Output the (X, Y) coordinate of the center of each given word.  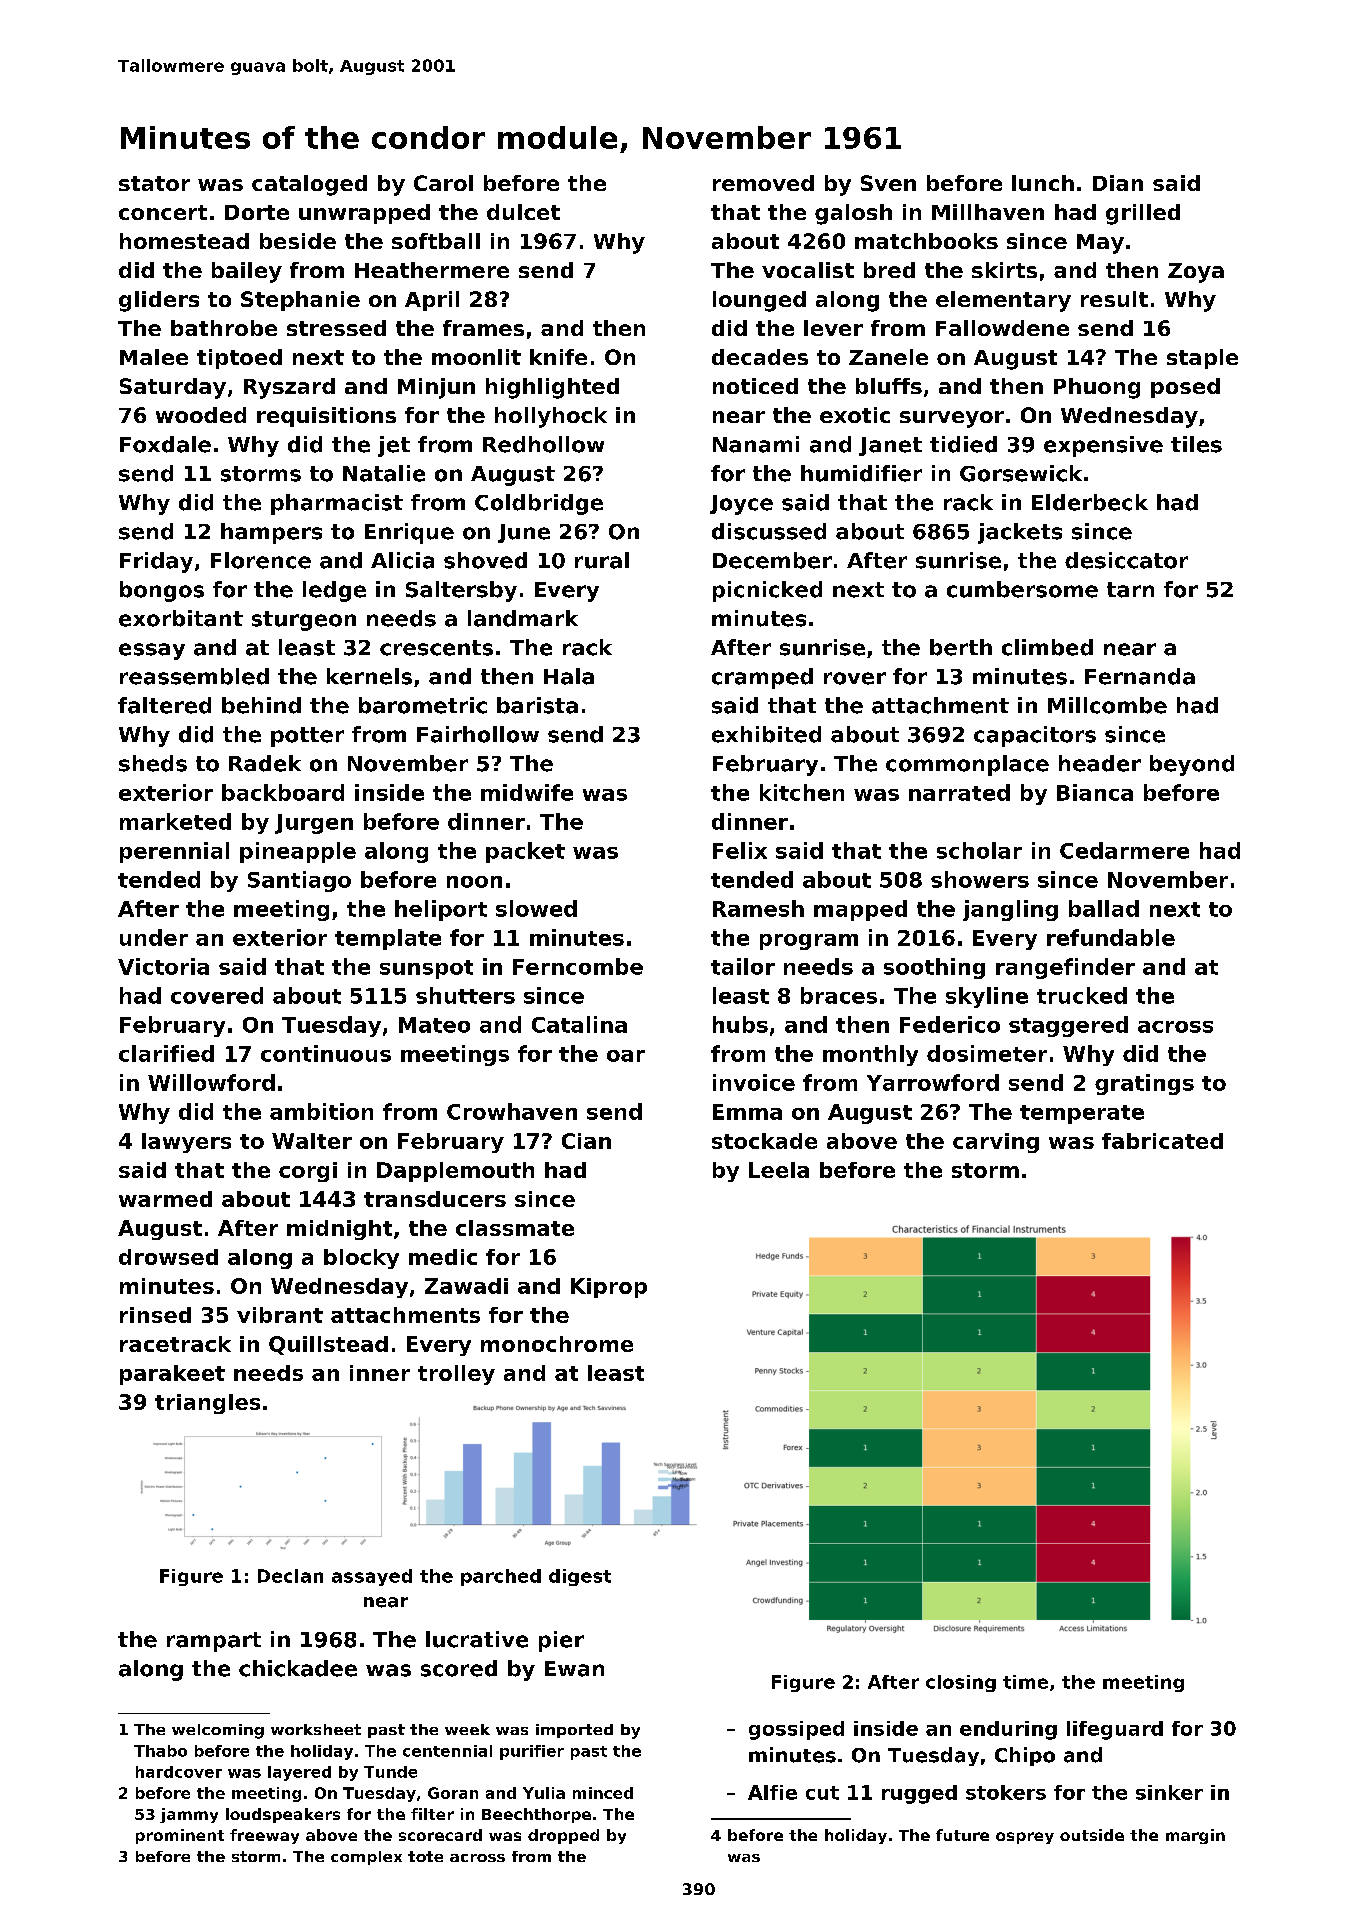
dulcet (523, 212)
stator (154, 183)
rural (602, 560)
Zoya (1196, 273)
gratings (1144, 1084)
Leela (779, 1170)
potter (307, 737)
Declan (290, 1576)
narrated (959, 792)
